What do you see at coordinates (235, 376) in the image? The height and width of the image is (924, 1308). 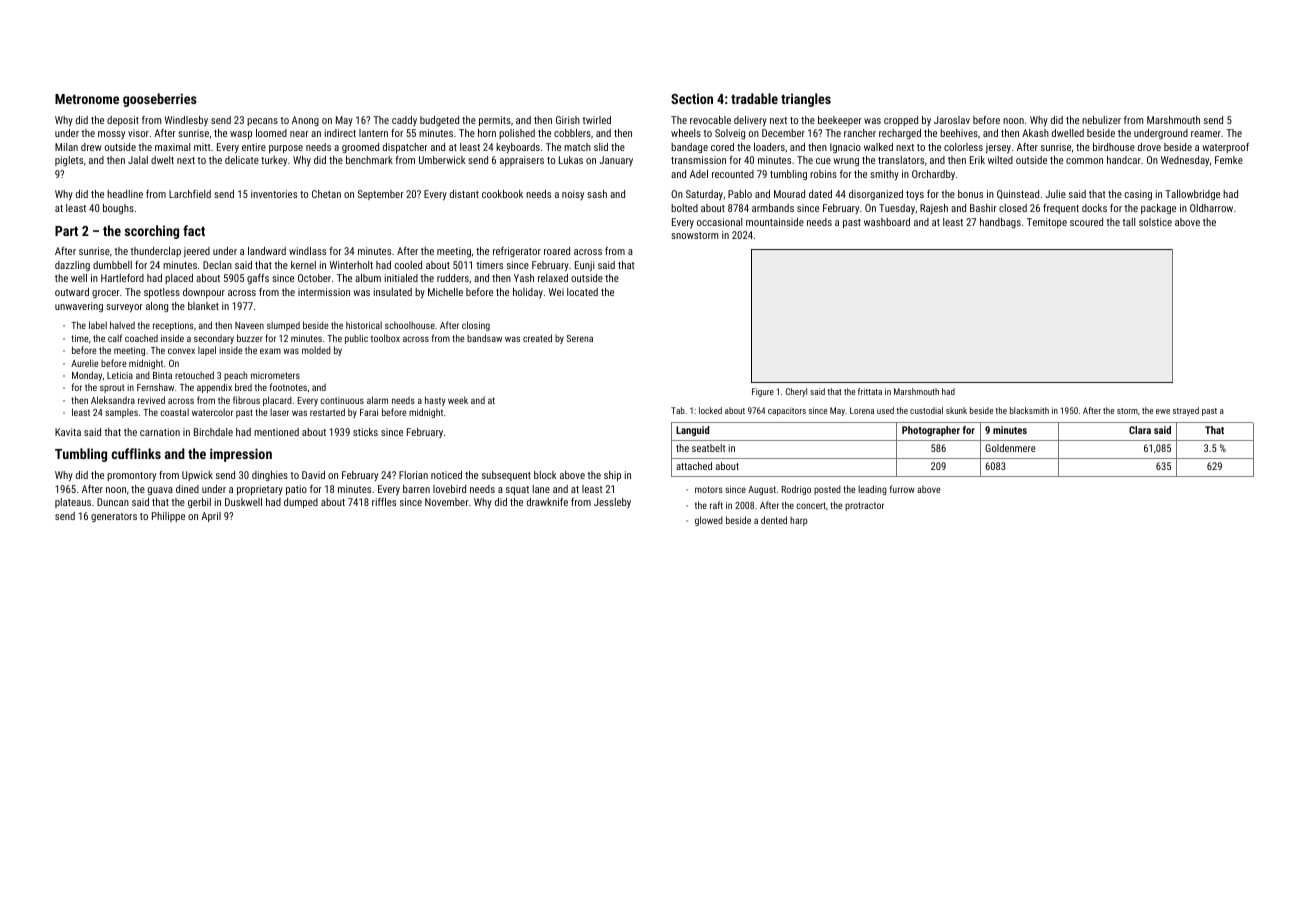 I see `peach` at bounding box center [235, 376].
